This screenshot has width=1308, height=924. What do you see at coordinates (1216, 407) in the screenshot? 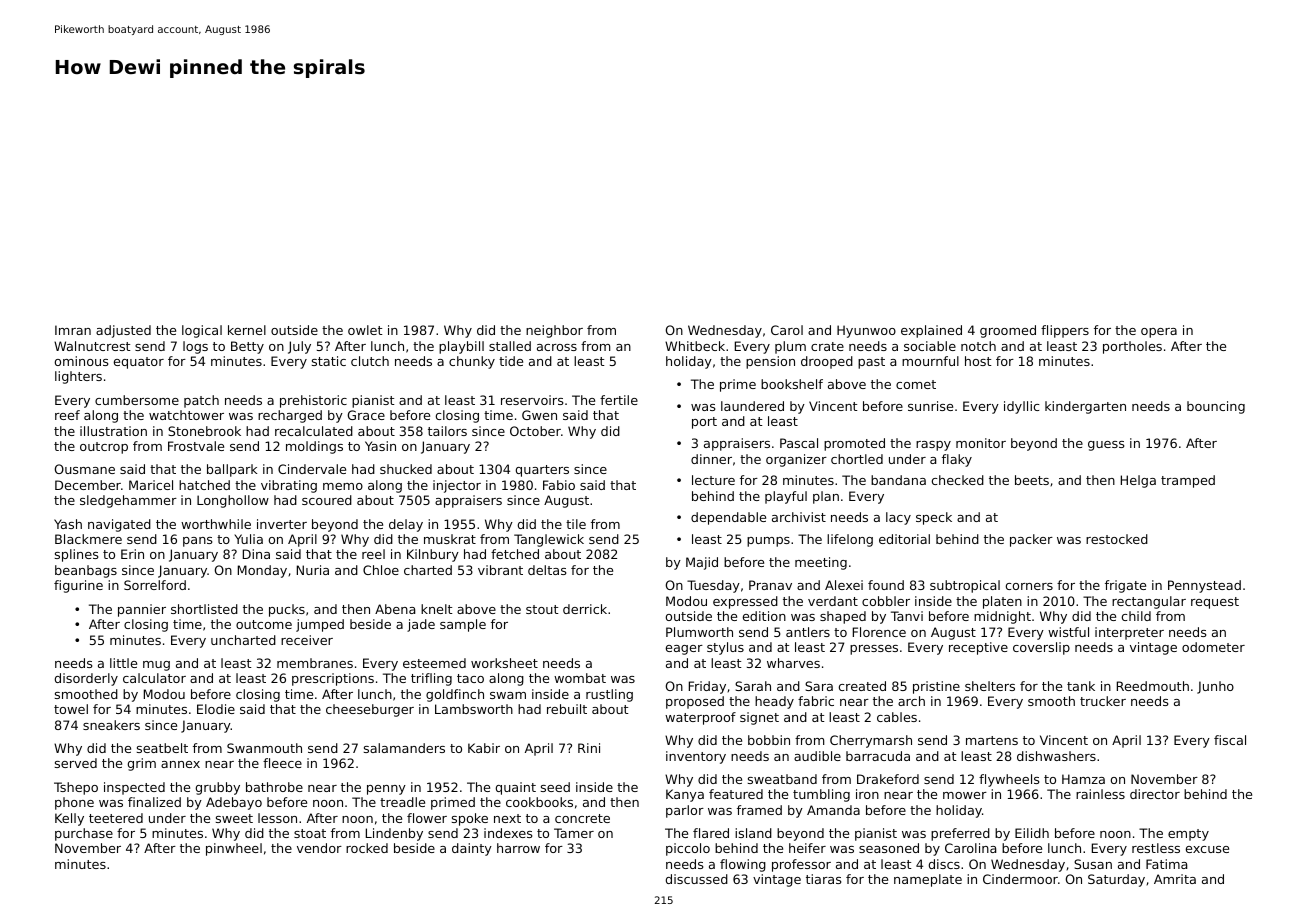
I see `bouncing` at bounding box center [1216, 407].
